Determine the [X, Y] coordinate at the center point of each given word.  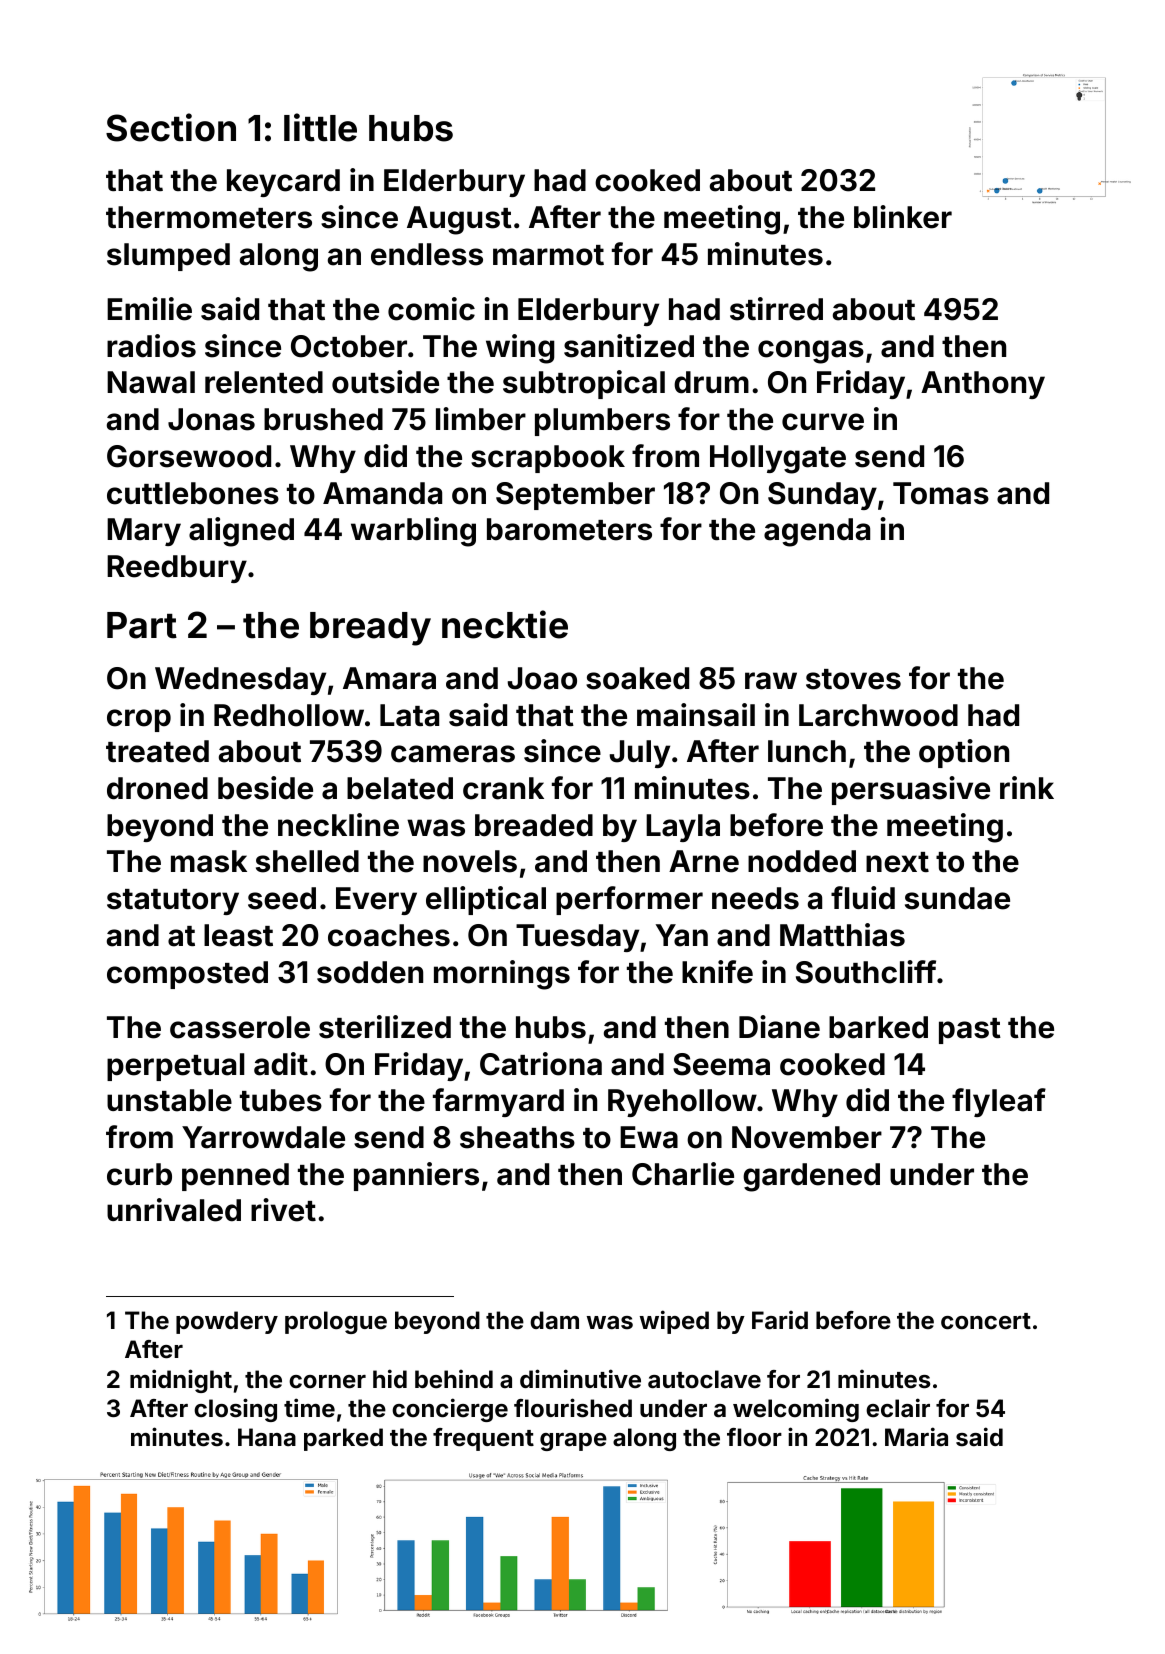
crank [503, 788]
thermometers [209, 217]
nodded [802, 861]
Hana [267, 1437]
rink [1027, 787]
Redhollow [289, 715]
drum [711, 382]
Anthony [983, 385]
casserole [240, 1027]
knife [717, 972]
